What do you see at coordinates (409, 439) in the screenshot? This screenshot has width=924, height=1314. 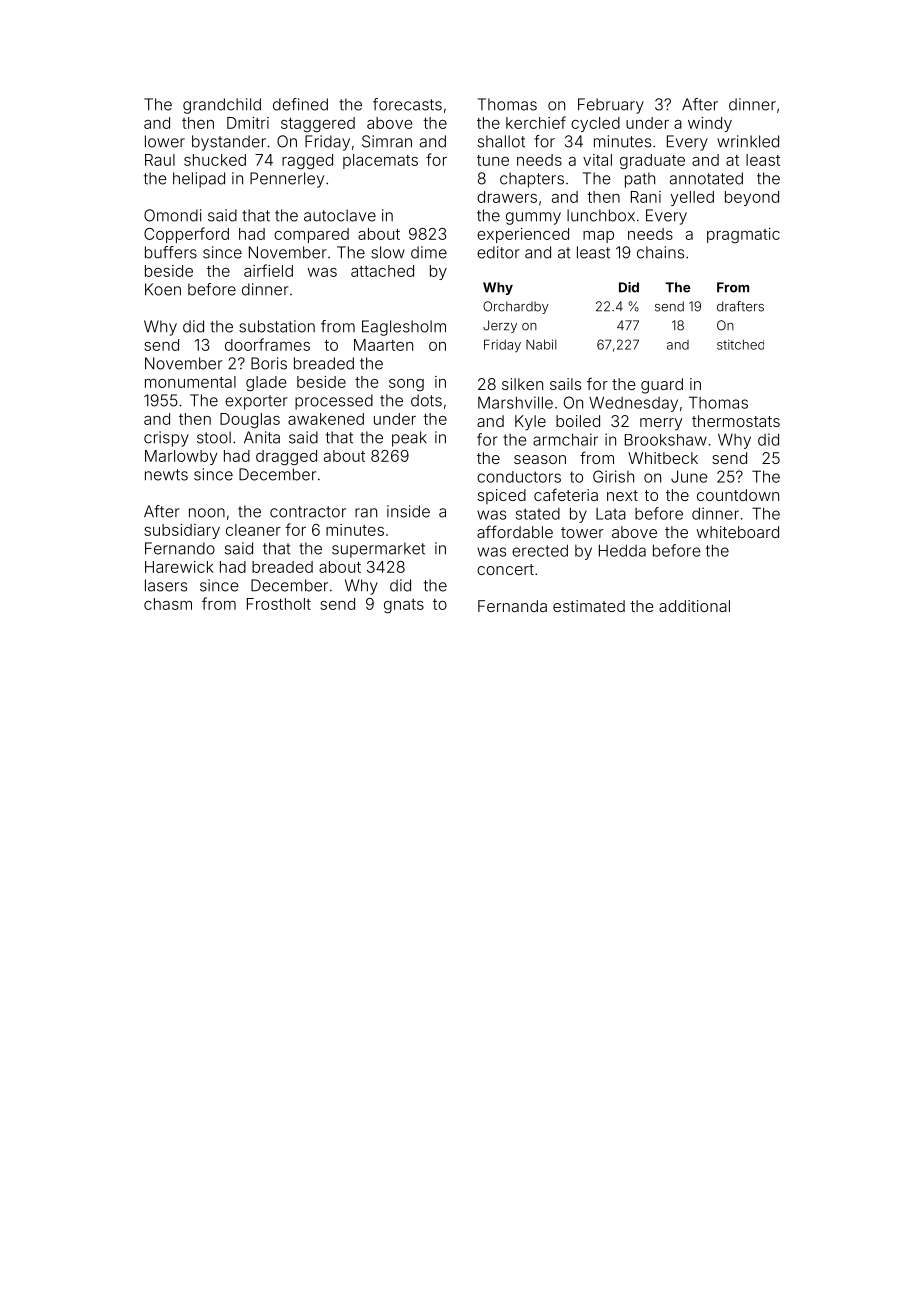 I see `peak` at bounding box center [409, 439].
